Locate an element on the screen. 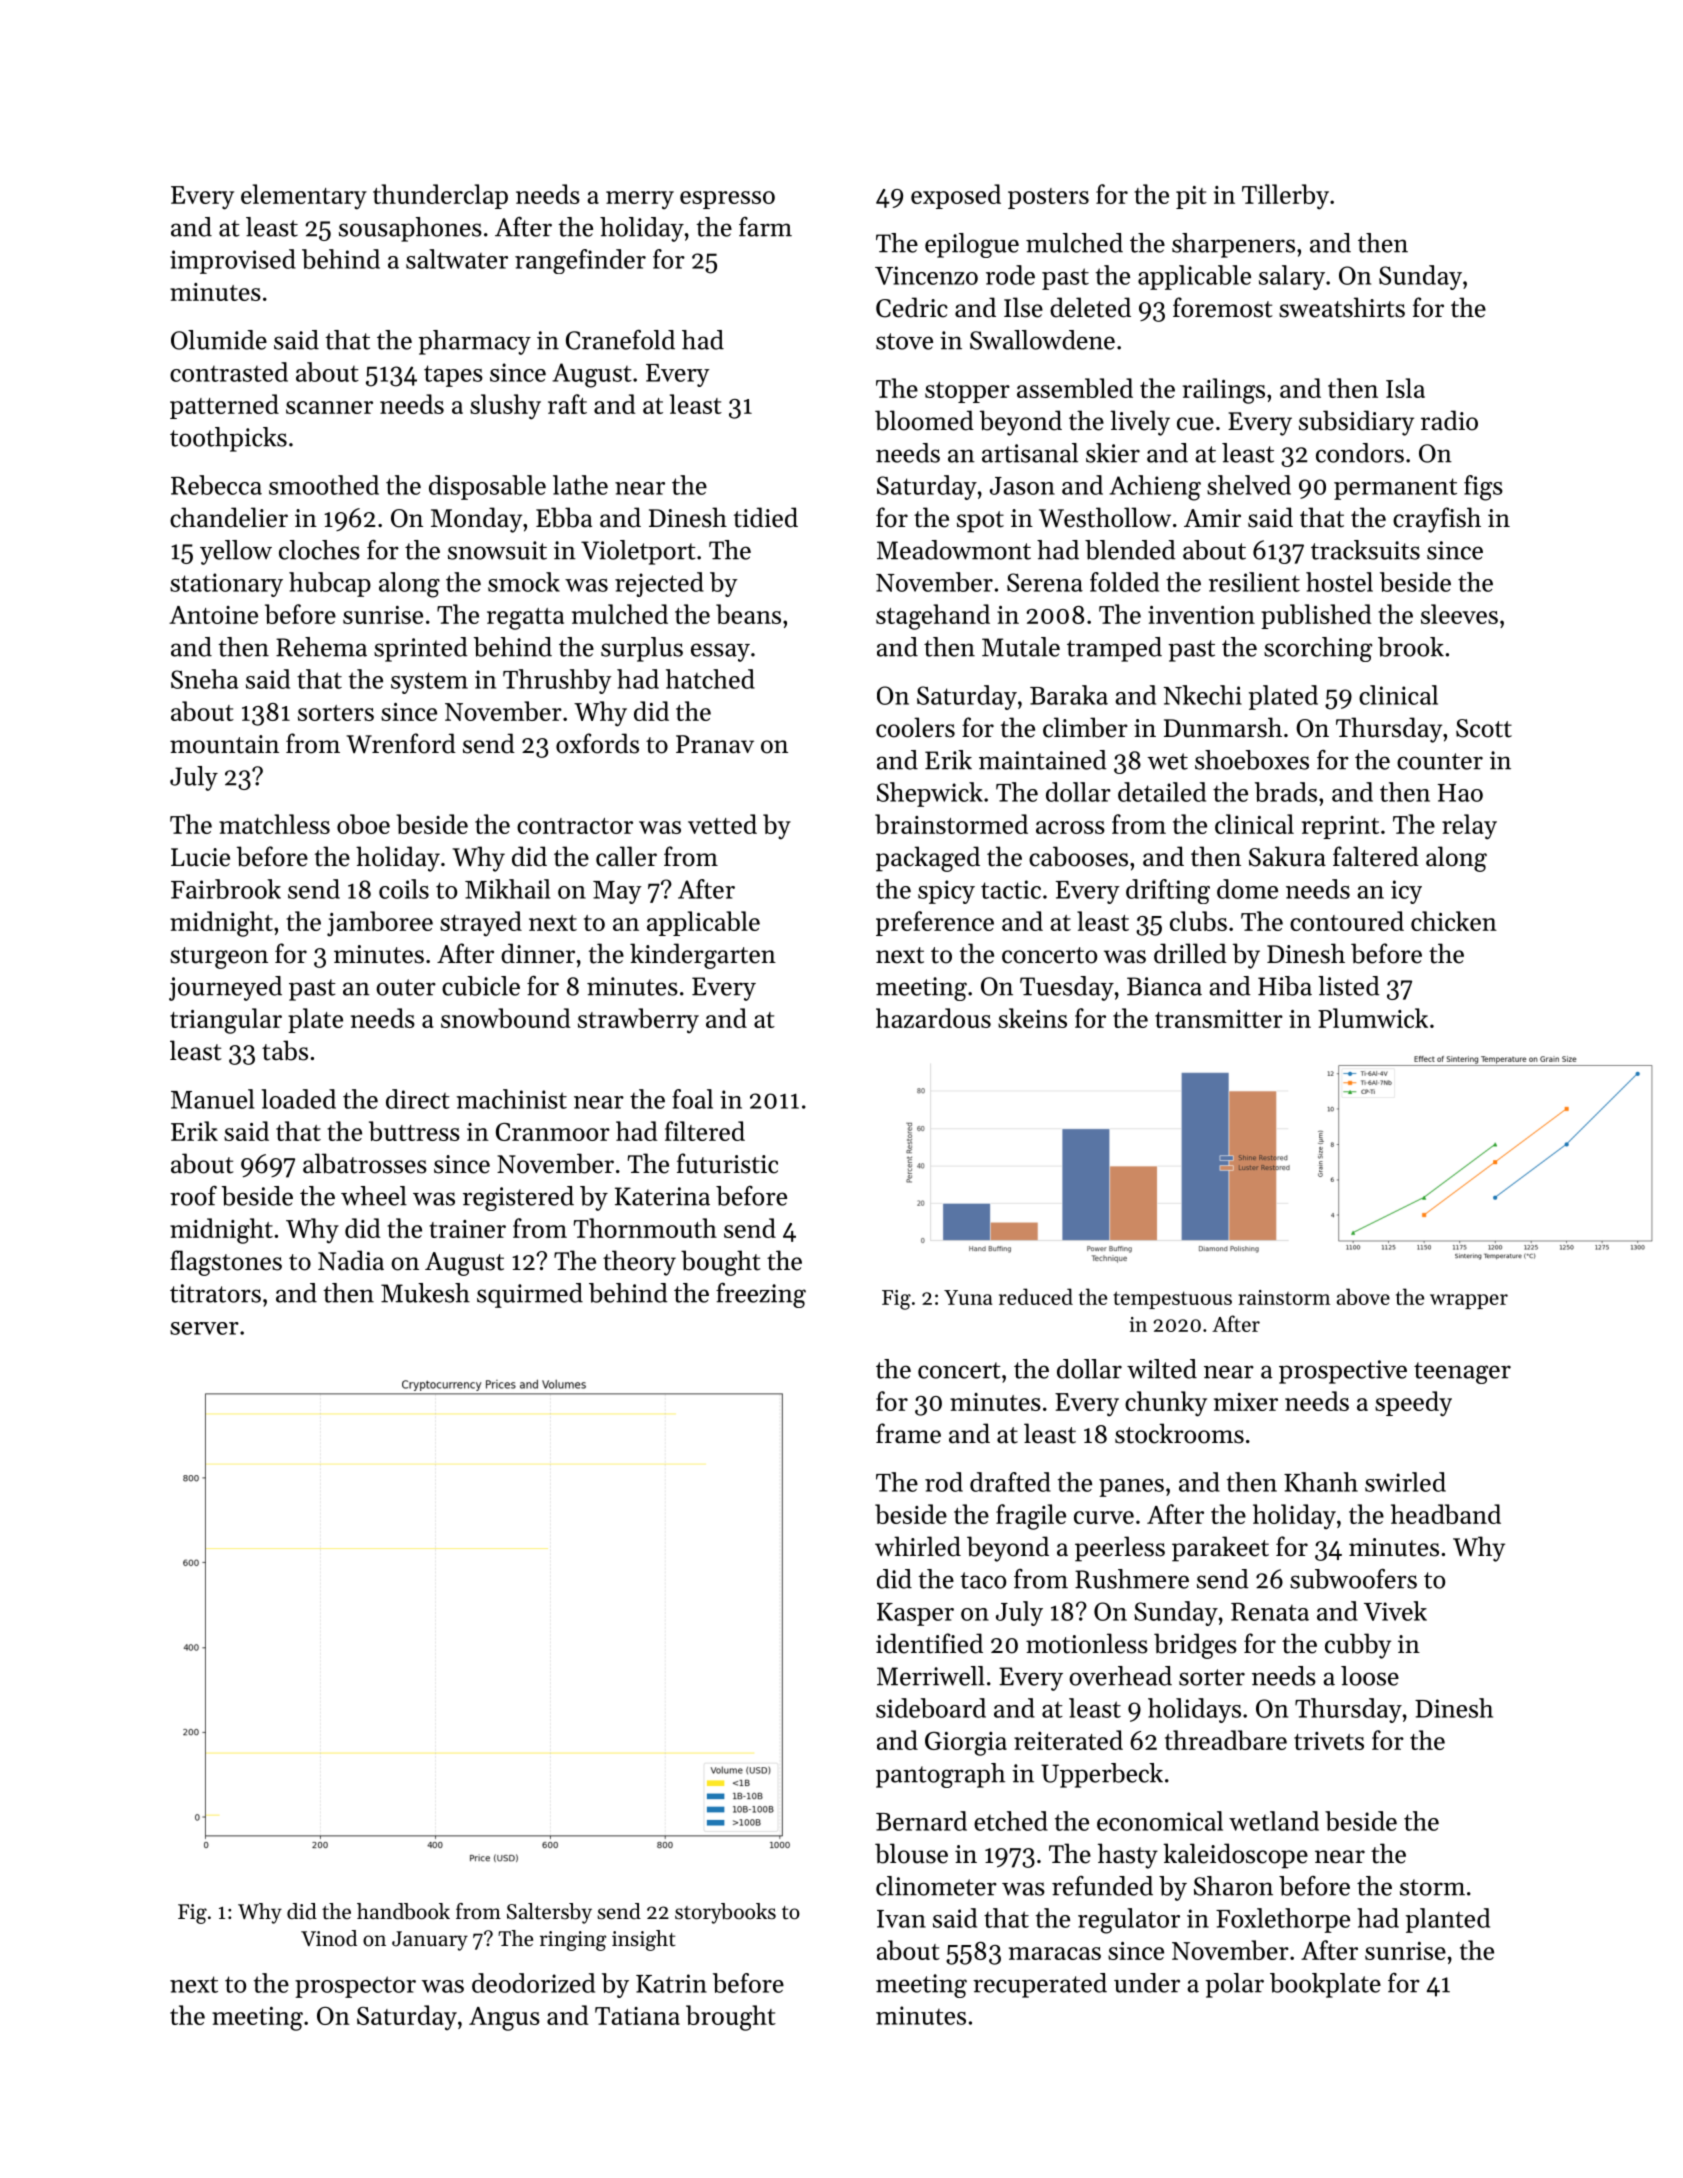 This screenshot has height=2178, width=1683. transmitter is located at coordinates (1219, 1019).
